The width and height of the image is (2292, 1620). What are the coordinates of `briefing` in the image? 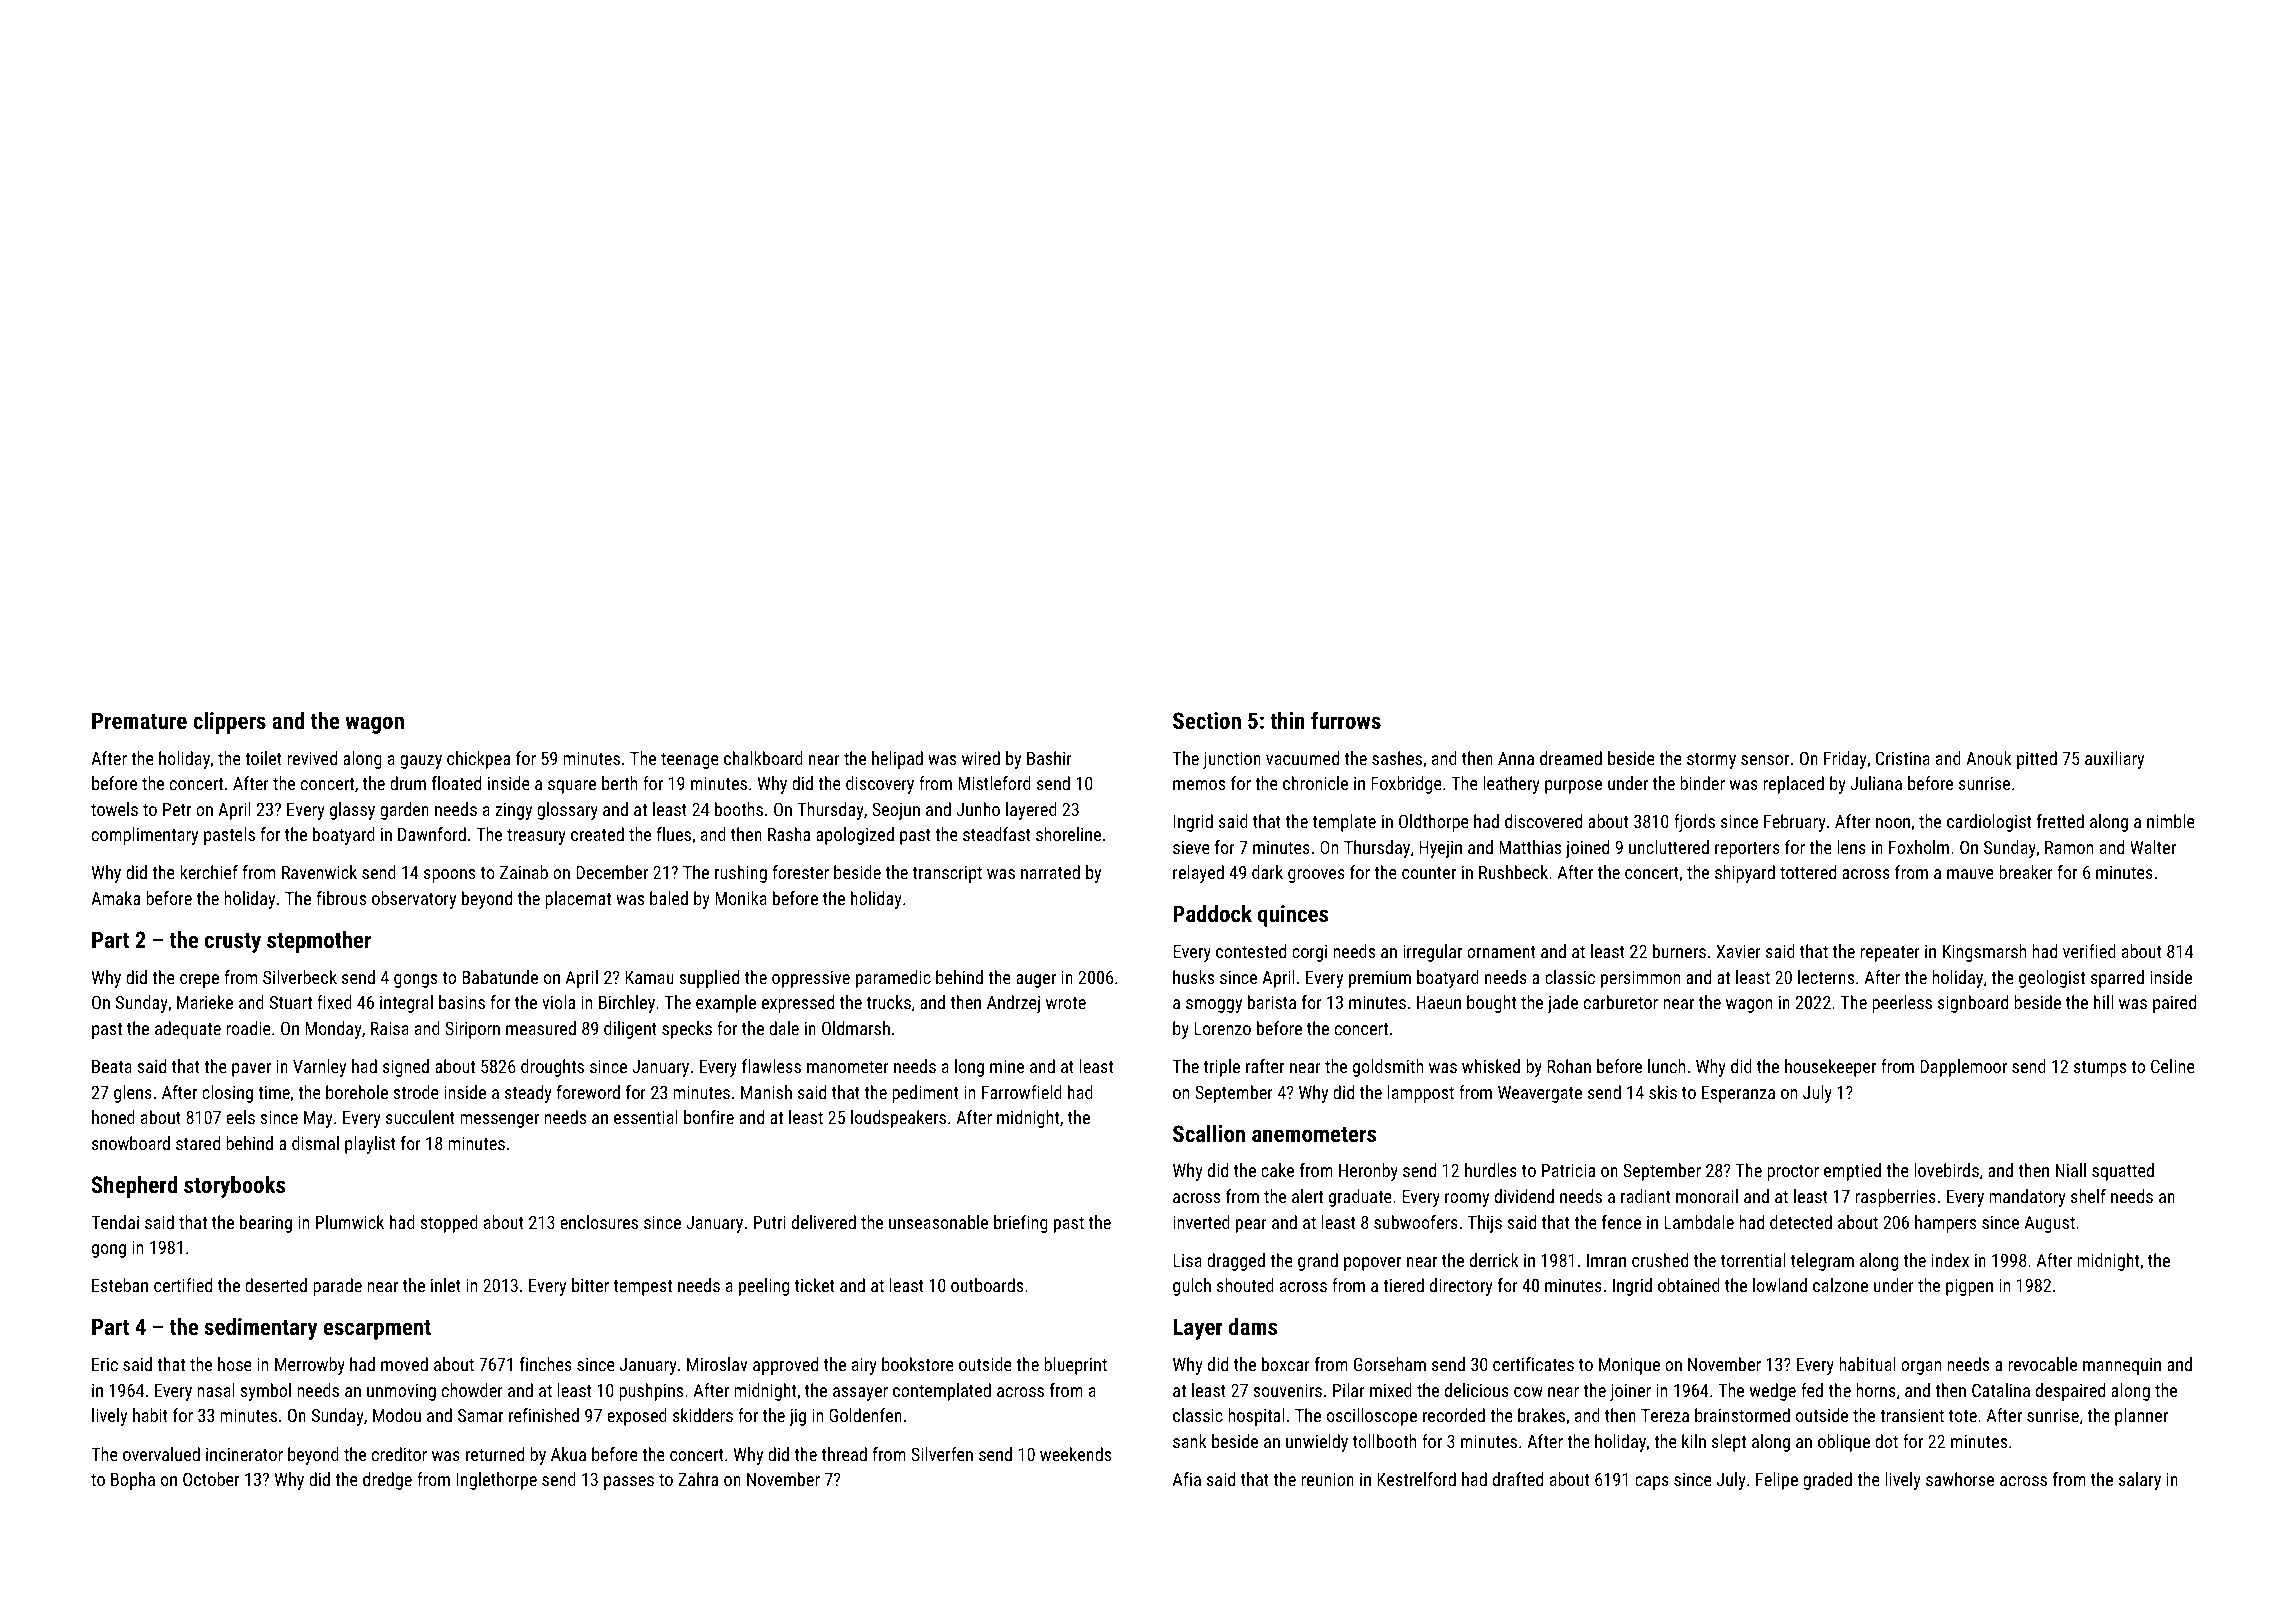 It's located at (1021, 1224).
